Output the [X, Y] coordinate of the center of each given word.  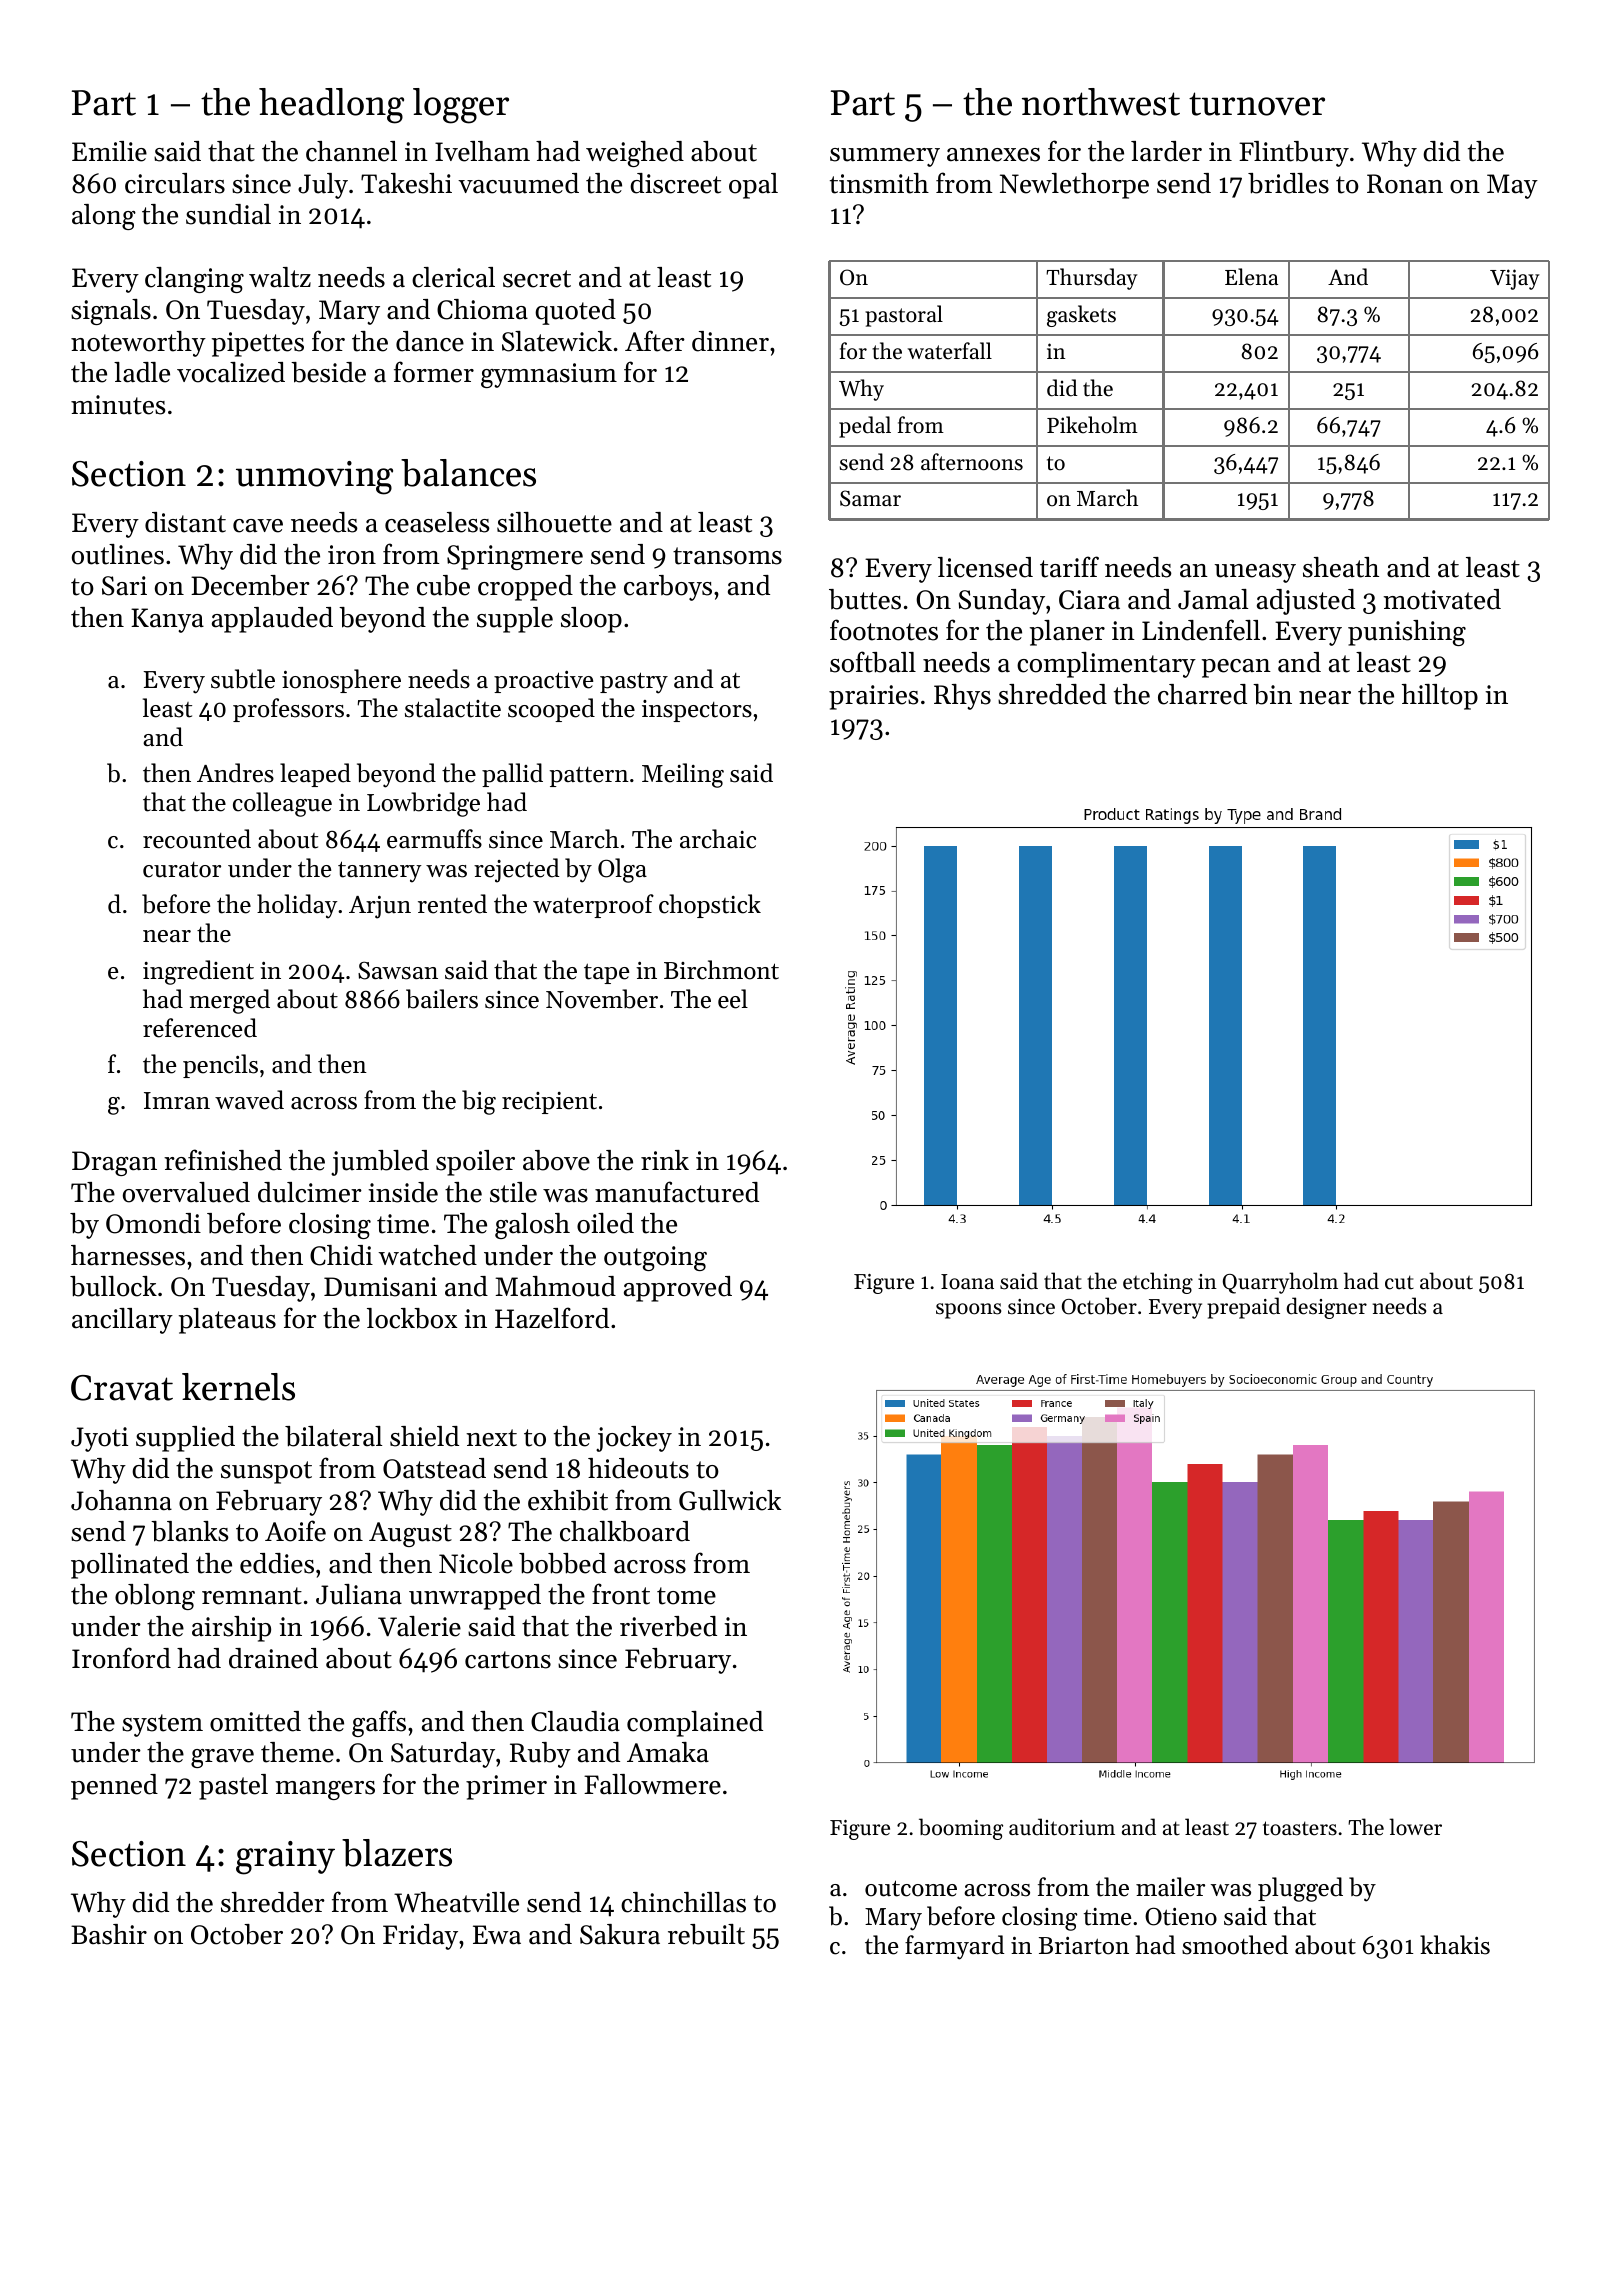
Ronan [1405, 184]
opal [753, 186]
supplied [185, 1439]
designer [1327, 1308]
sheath [1341, 567]
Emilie [109, 151]
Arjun [380, 907]
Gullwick [730, 1500]
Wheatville [456, 1902]
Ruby [540, 1755]
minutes [118, 405]
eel [733, 999]
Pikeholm [1092, 425]
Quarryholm [1280, 1283]
